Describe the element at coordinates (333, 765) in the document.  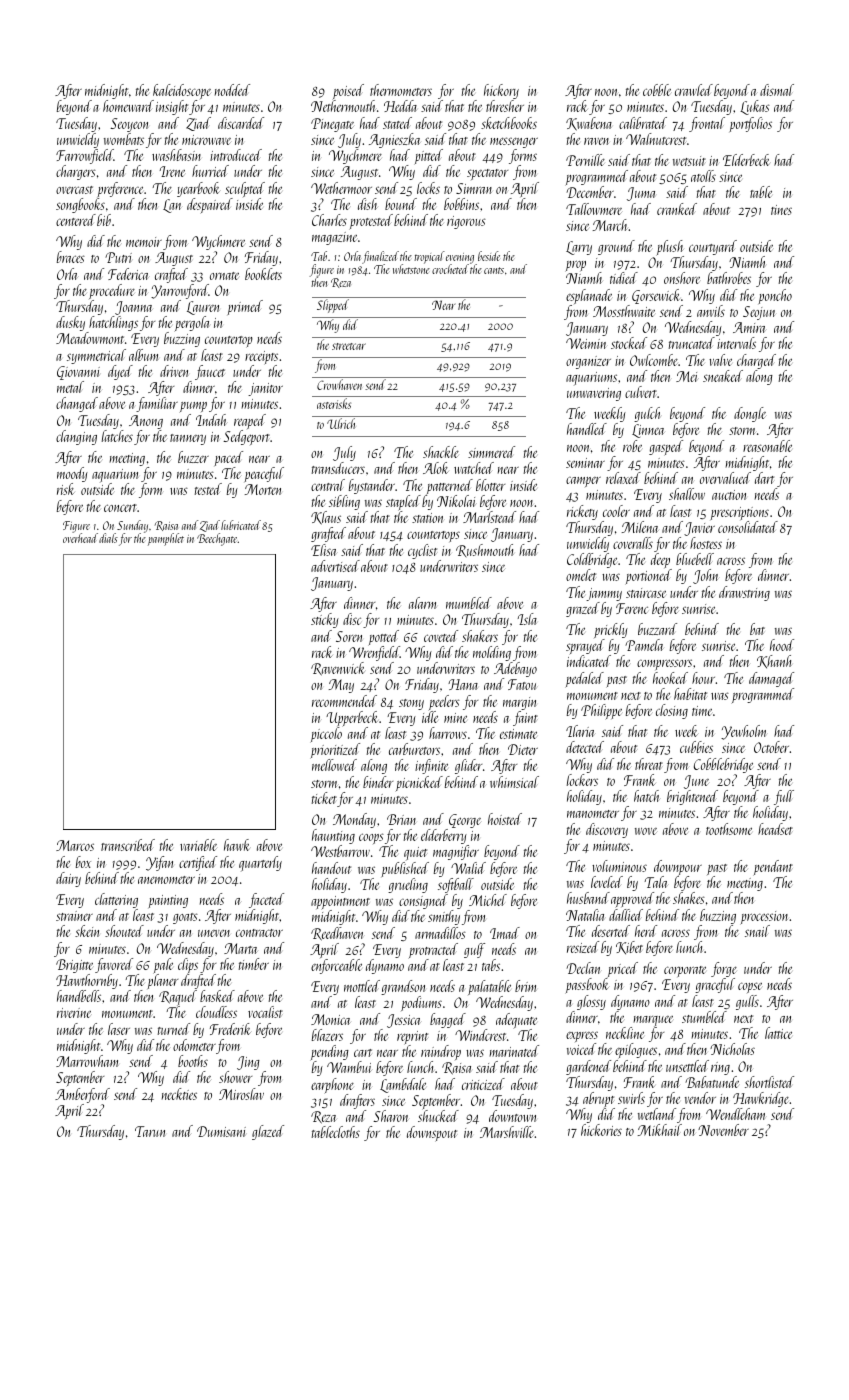
I see `mellowed` at that location.
